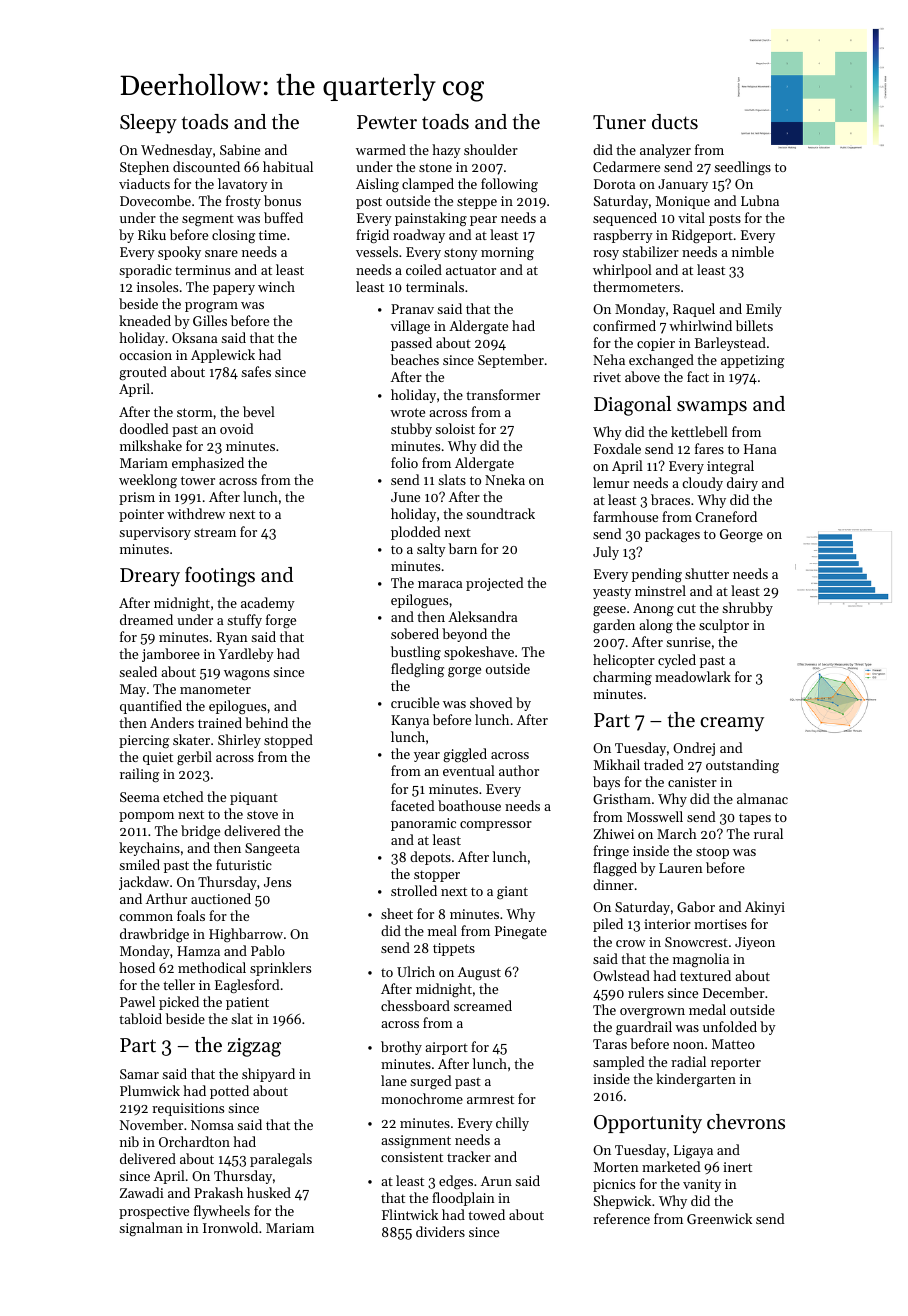 Image resolution: width=908 pixels, height=1316 pixels. Describe the element at coordinates (636, 286) in the screenshot. I see `thermometers` at that location.
